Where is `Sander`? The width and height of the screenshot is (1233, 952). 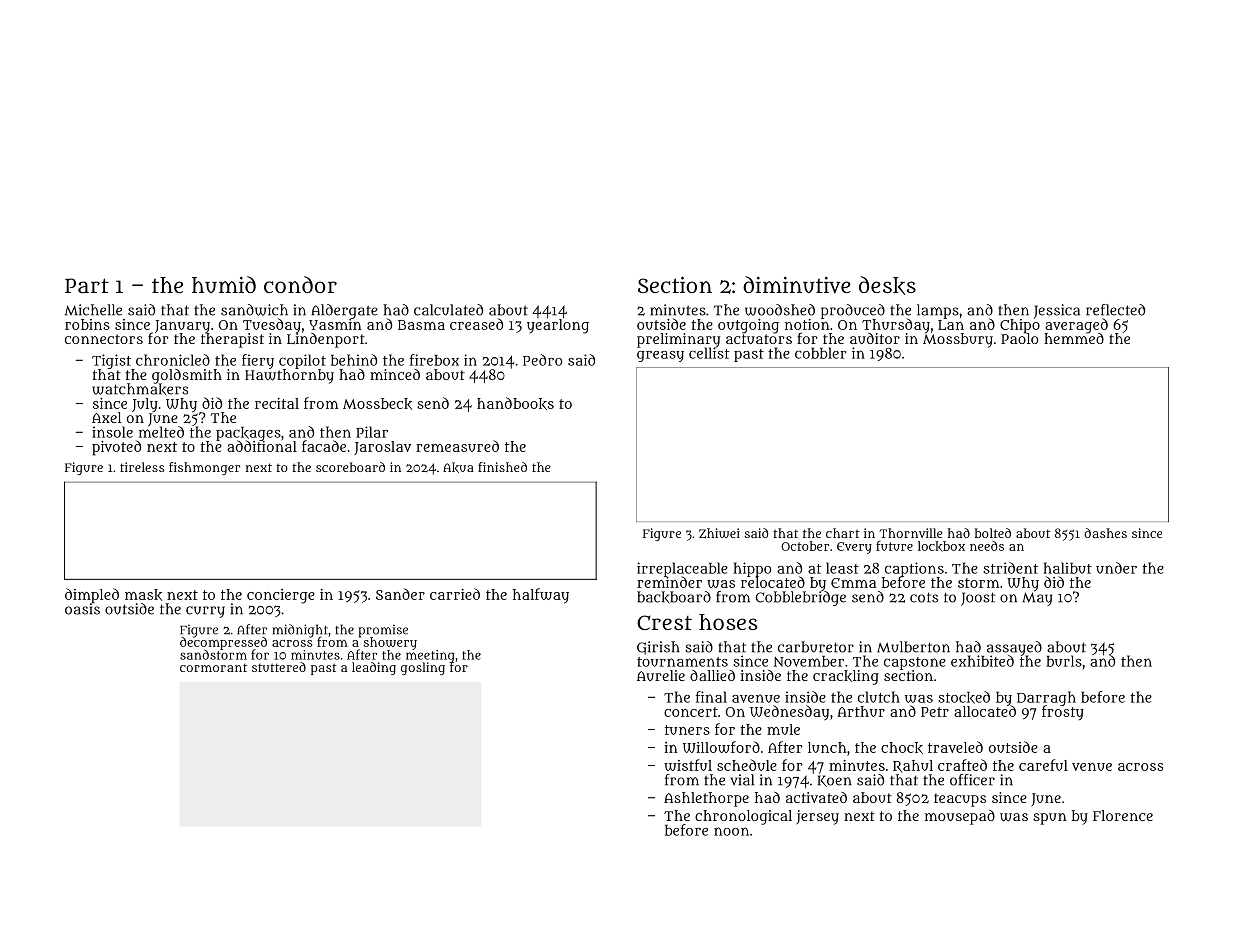
Sander is located at coordinates (400, 594).
